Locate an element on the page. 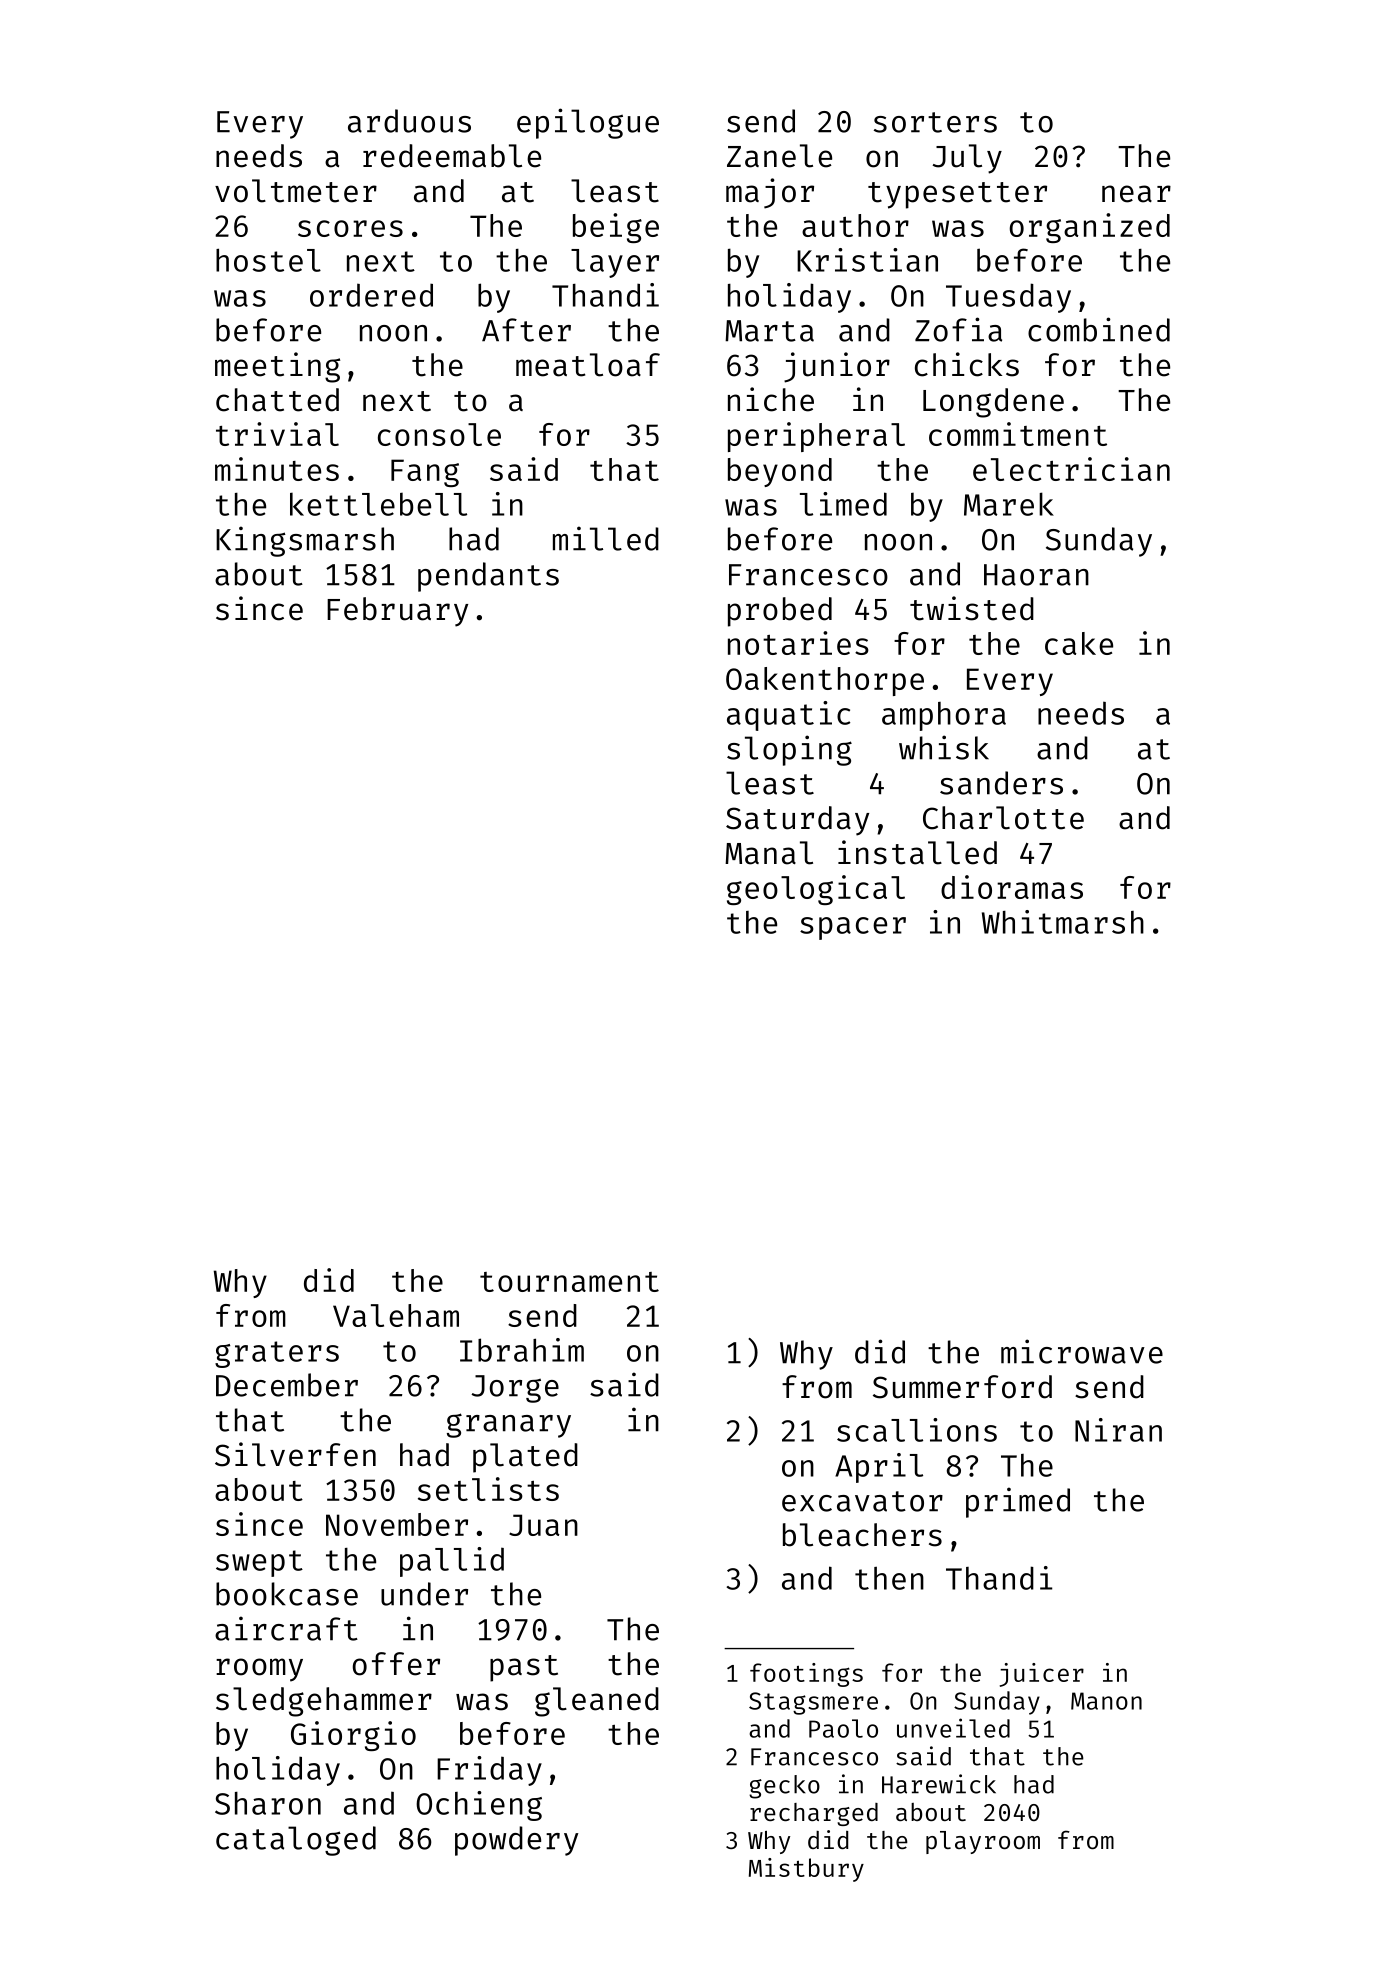 The height and width of the page is (1969, 1386). scores is located at coordinates (350, 228).
